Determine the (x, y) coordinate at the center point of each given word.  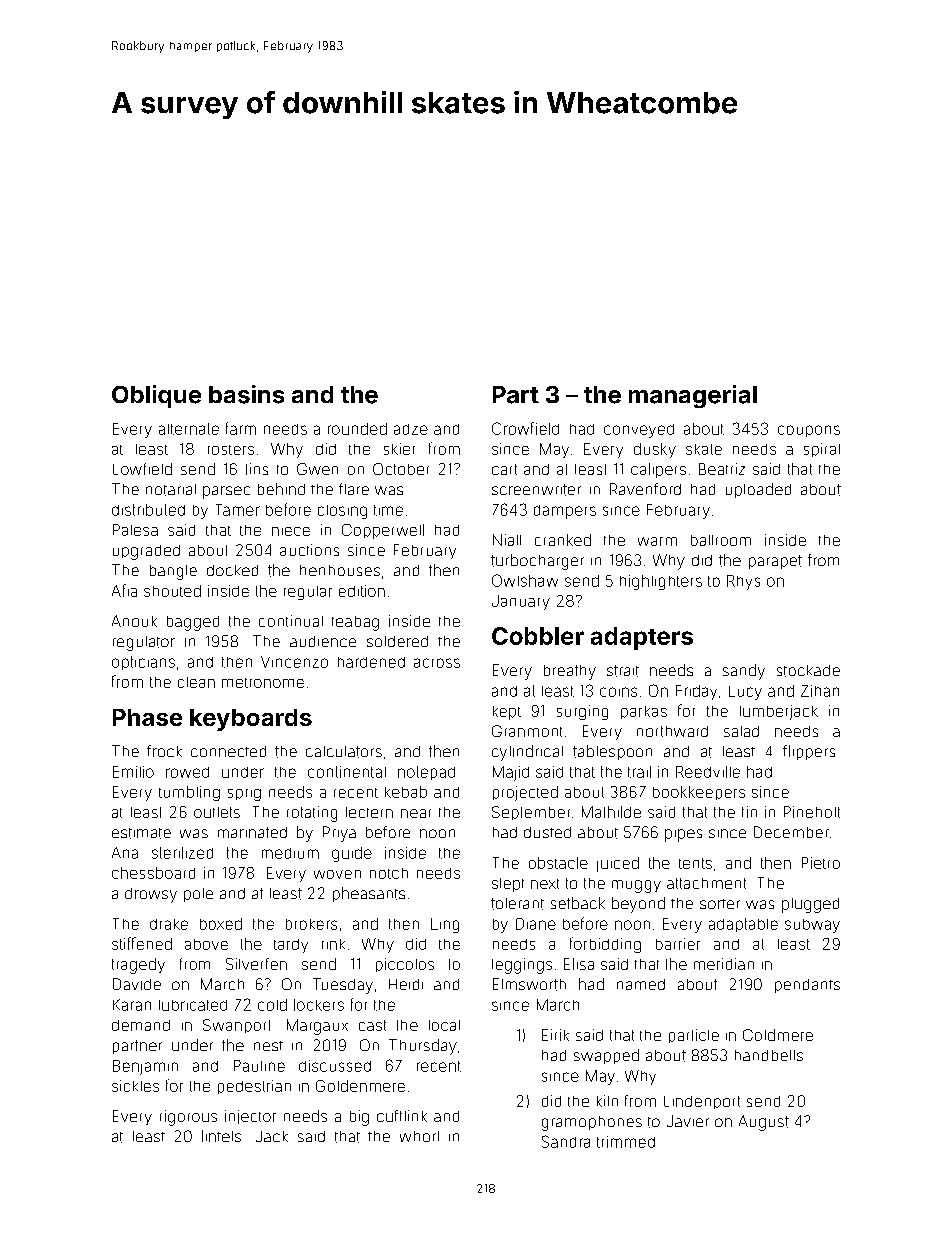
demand (141, 1025)
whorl (419, 1136)
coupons (809, 431)
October (401, 469)
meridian (724, 964)
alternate (189, 429)
